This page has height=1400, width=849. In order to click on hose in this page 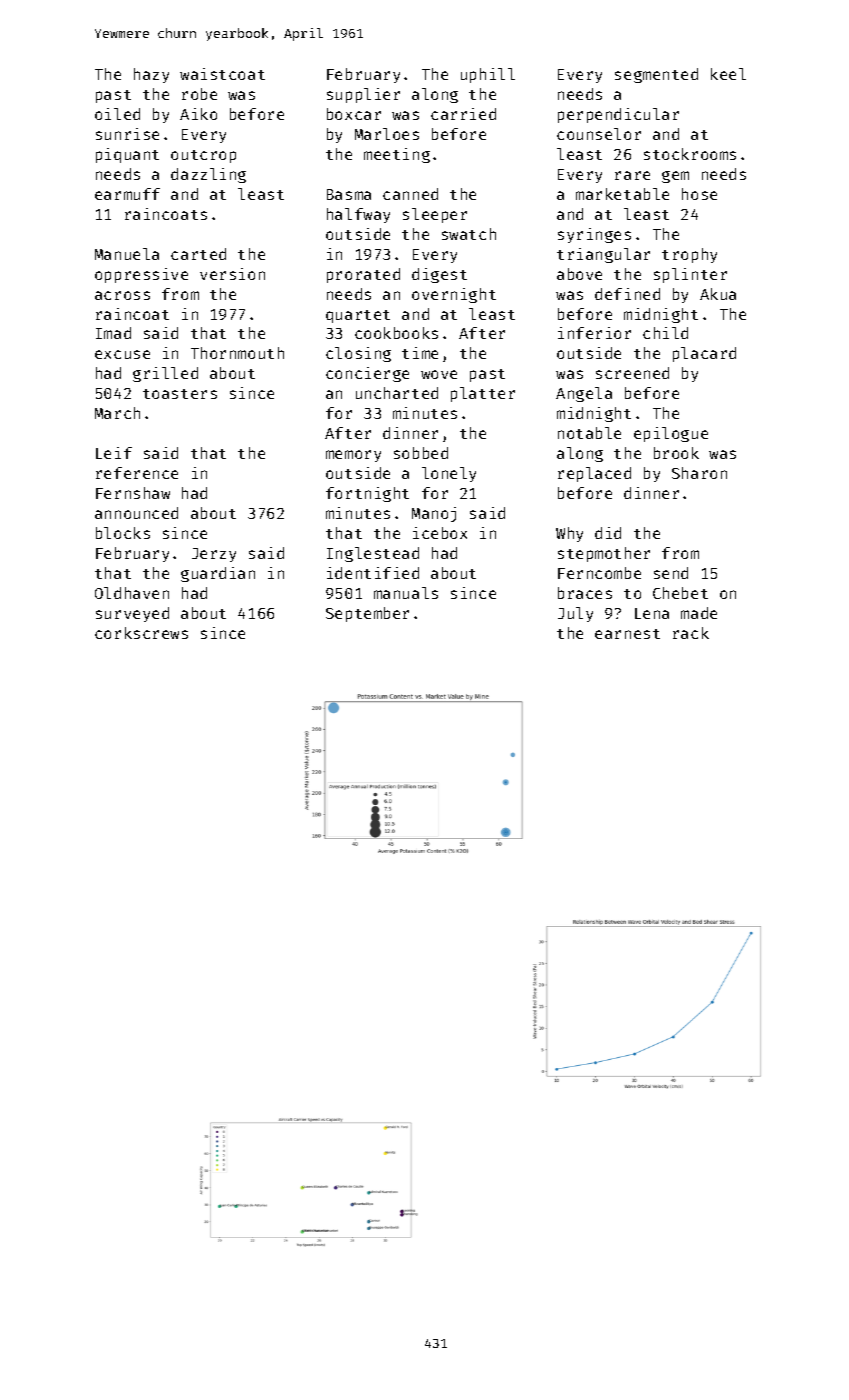, I will do `click(699, 194)`.
